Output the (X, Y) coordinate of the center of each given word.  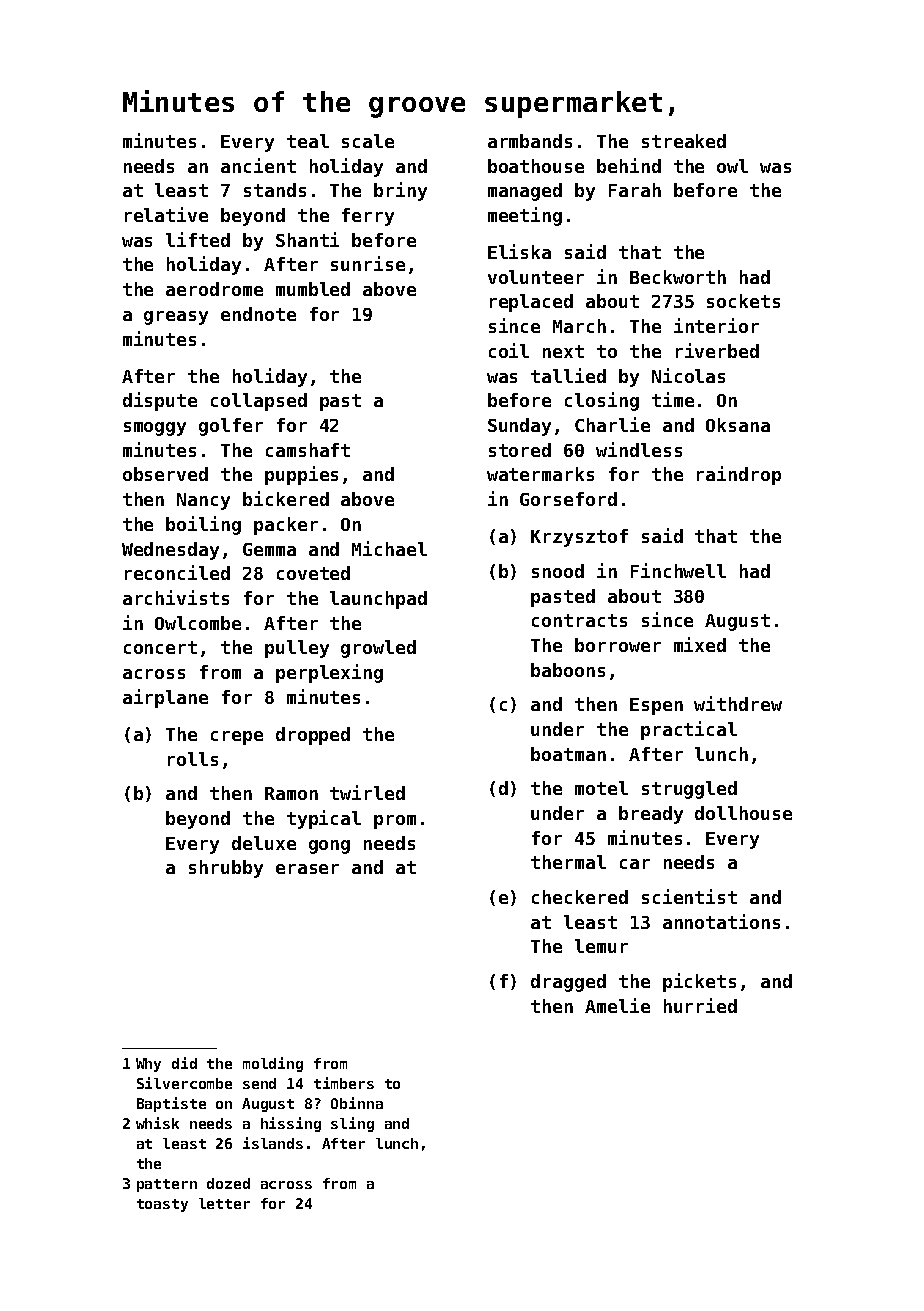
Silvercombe (184, 1083)
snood (558, 571)
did (184, 1063)
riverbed (717, 350)
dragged (568, 983)
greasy (176, 318)
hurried (700, 1005)
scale (368, 141)
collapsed (259, 402)
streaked (684, 141)
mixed (700, 644)
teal (308, 141)
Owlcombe (198, 623)
